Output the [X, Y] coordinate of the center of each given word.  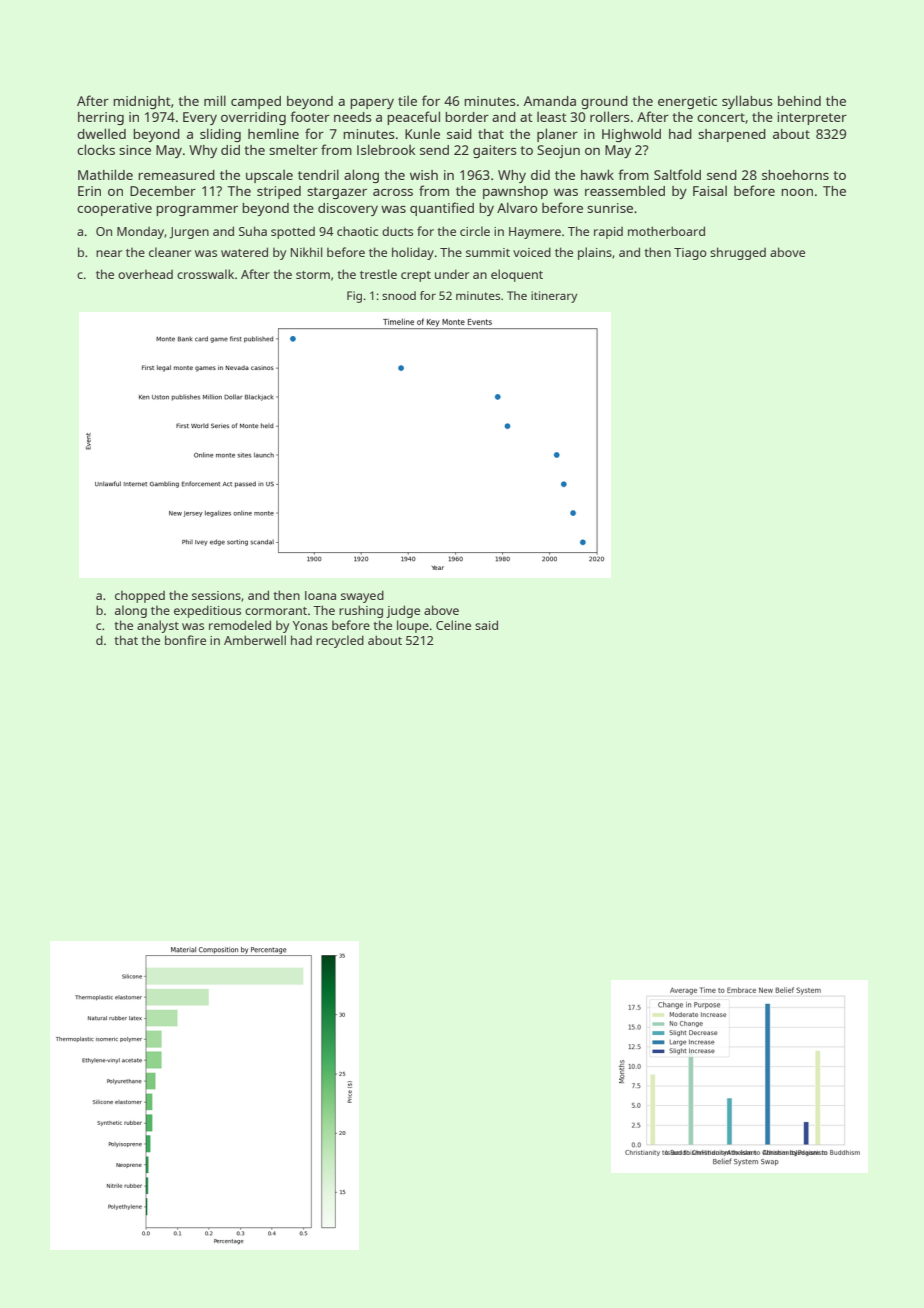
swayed [362, 596]
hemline [273, 134]
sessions [216, 595]
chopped [140, 597]
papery [372, 104]
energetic [687, 102]
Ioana [320, 595]
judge [403, 611]
